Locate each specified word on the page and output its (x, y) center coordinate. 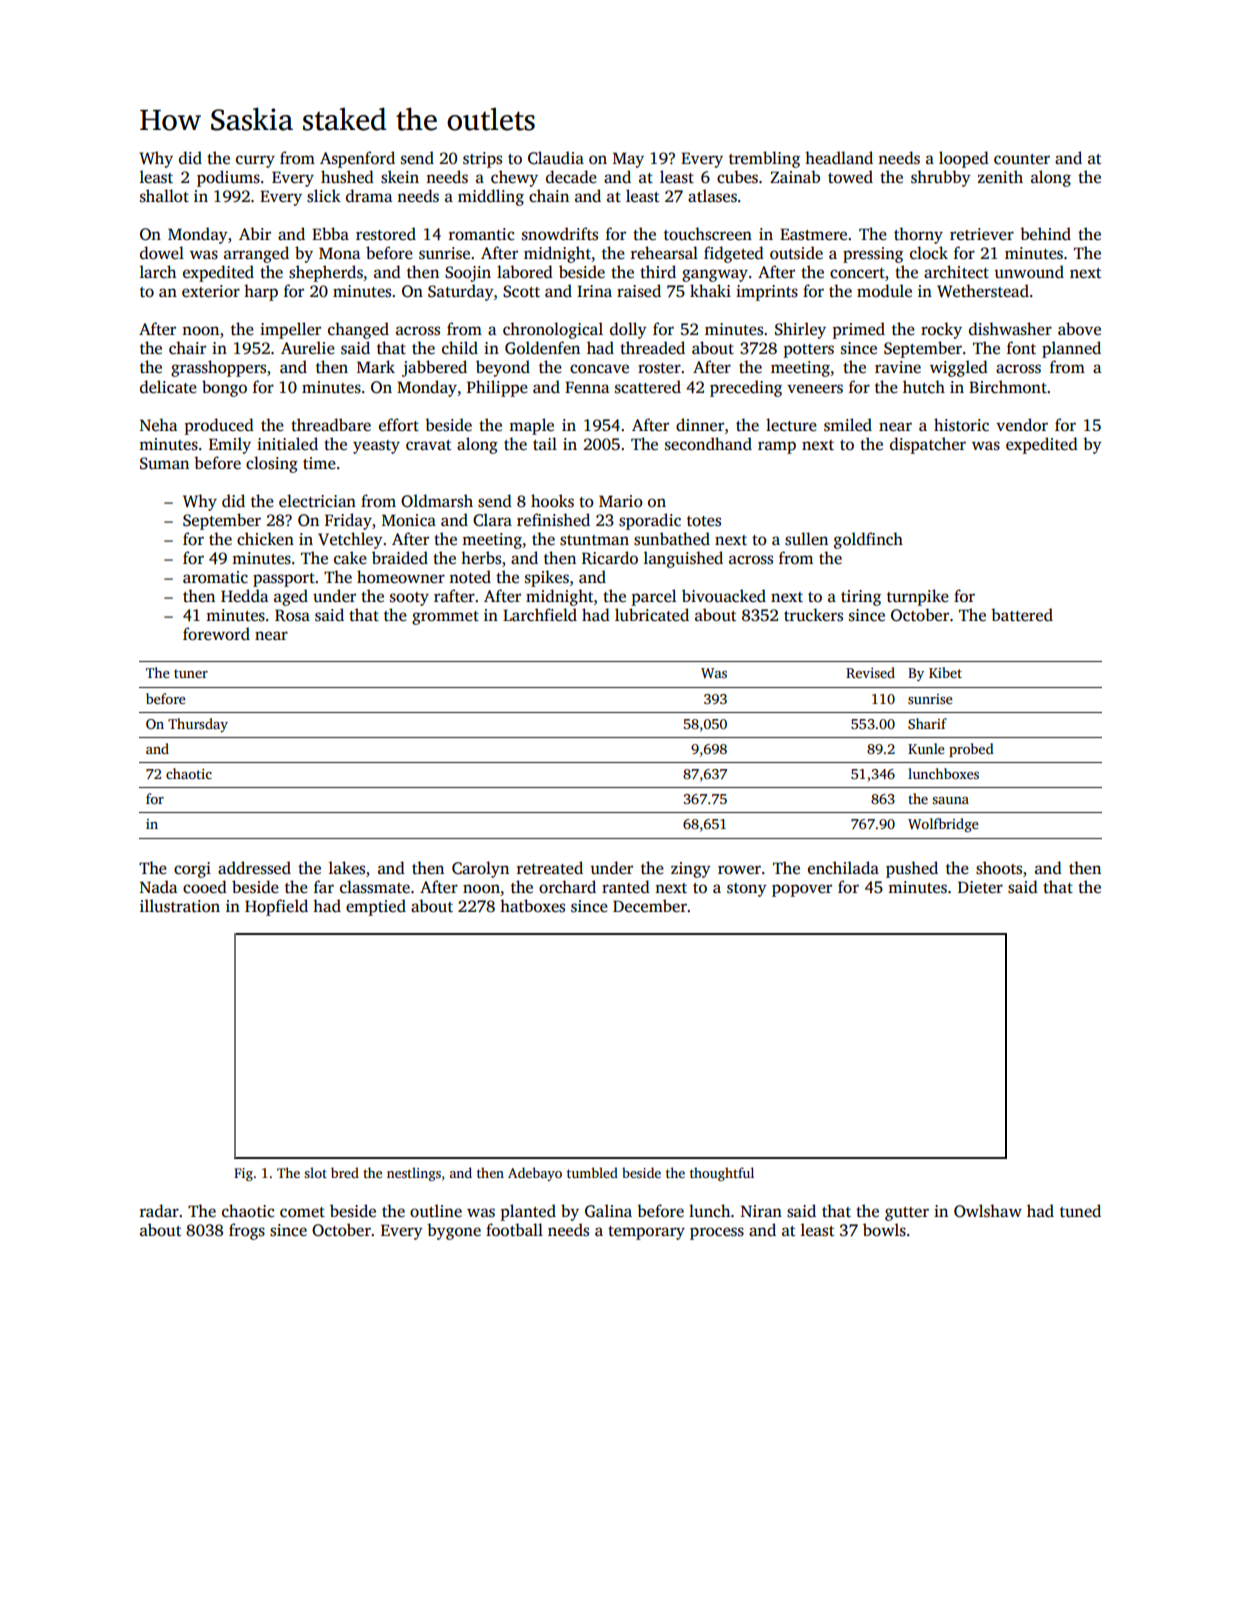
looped (964, 159)
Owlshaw (988, 1211)
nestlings (414, 1174)
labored (525, 272)
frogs (247, 1231)
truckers (813, 615)
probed (971, 750)
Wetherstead (983, 291)
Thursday (198, 725)
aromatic (215, 577)
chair (187, 348)
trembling (764, 159)
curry (255, 161)
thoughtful (722, 1174)
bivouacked (724, 596)
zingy (691, 870)
